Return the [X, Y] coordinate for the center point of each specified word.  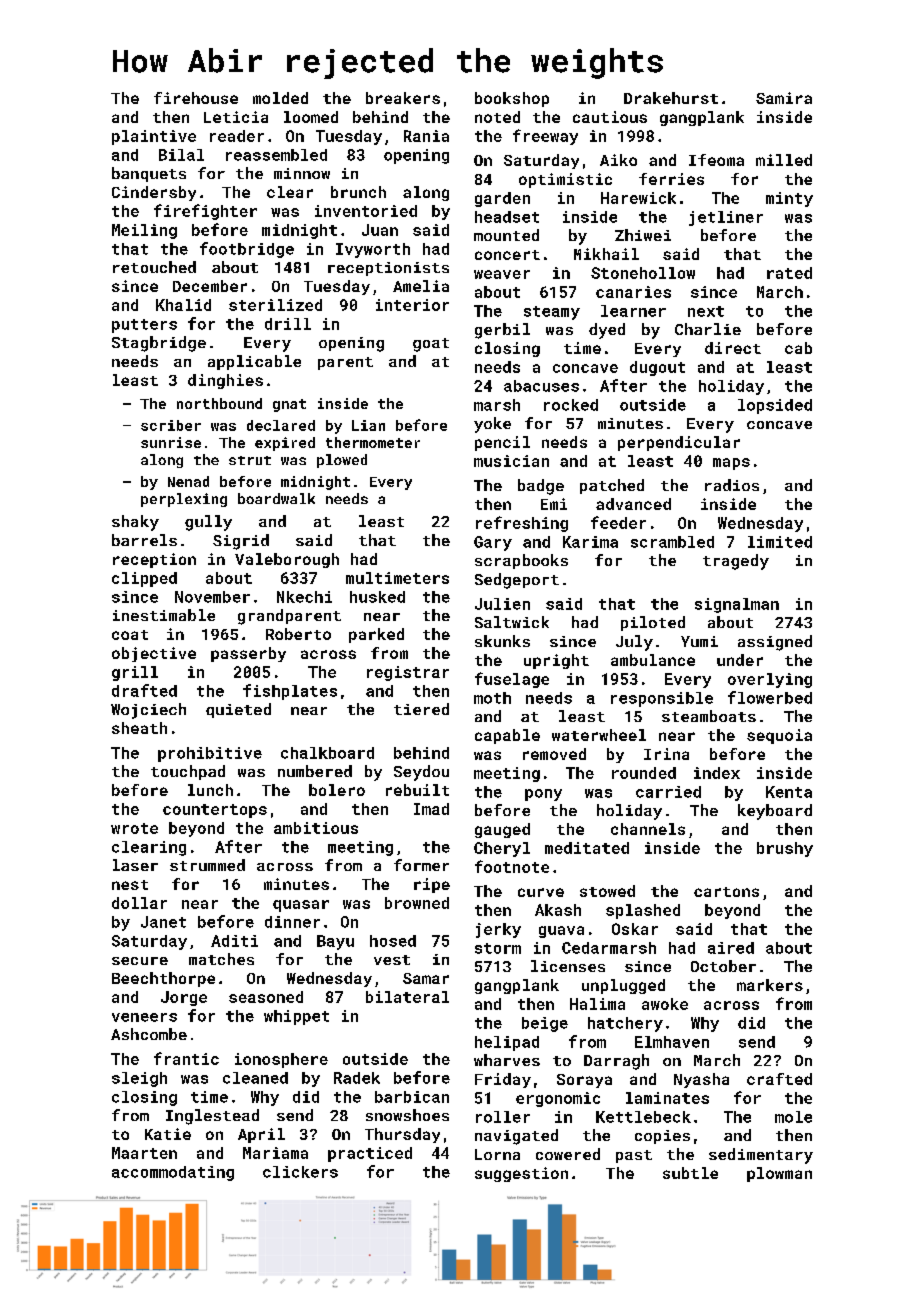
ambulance [653, 660]
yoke [492, 425]
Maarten [144, 1153]
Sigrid [241, 542]
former [421, 865]
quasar [301, 906]
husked [377, 597]
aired [731, 948]
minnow [302, 173]
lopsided [775, 406]
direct [733, 348]
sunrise [171, 442]
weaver [502, 274]
